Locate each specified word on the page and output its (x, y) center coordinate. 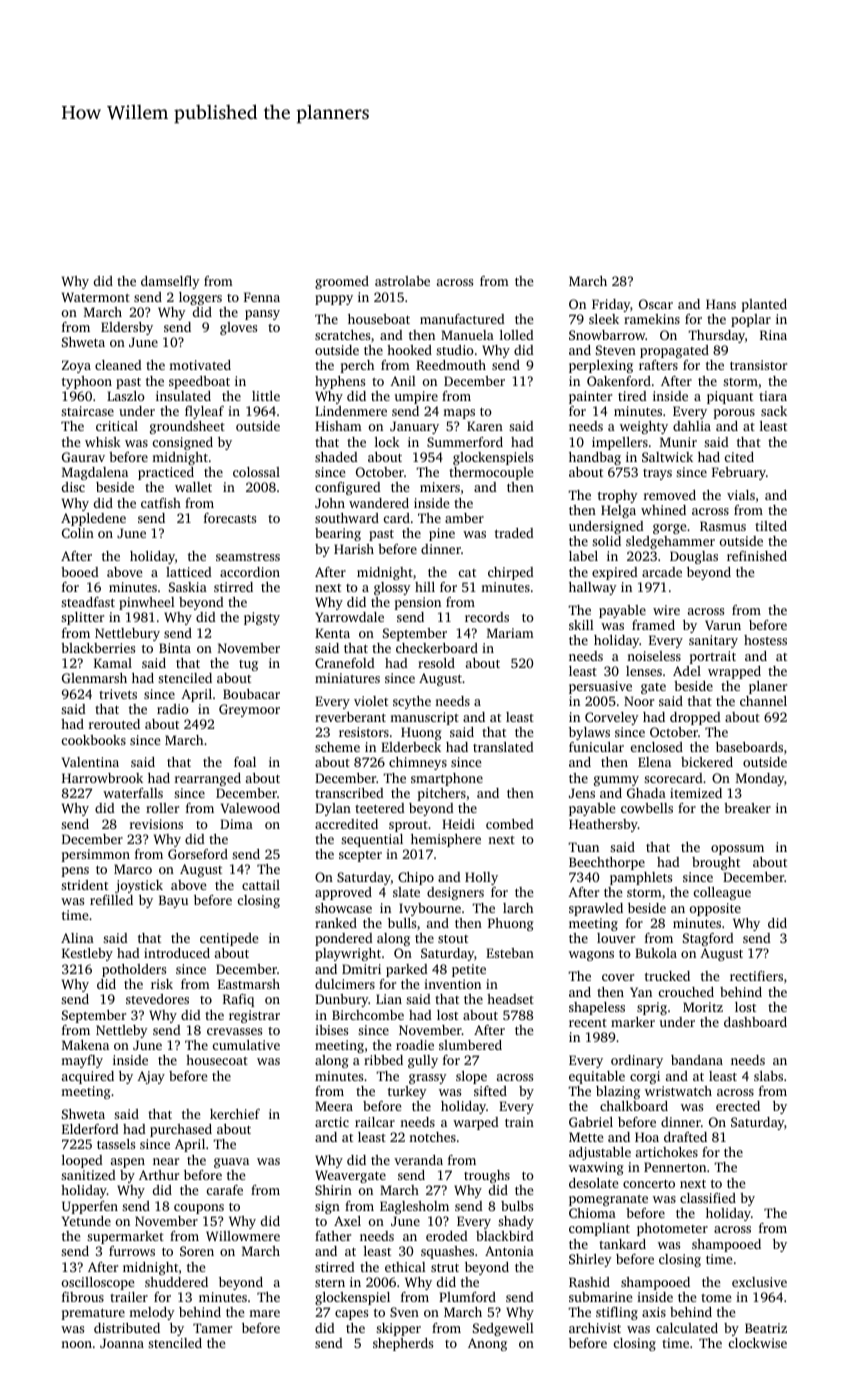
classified (708, 1198)
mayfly (82, 1061)
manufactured (462, 319)
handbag (595, 458)
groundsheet (187, 427)
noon (76, 1344)
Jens (582, 793)
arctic (332, 1122)
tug (248, 665)
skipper (398, 1329)
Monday (760, 779)
